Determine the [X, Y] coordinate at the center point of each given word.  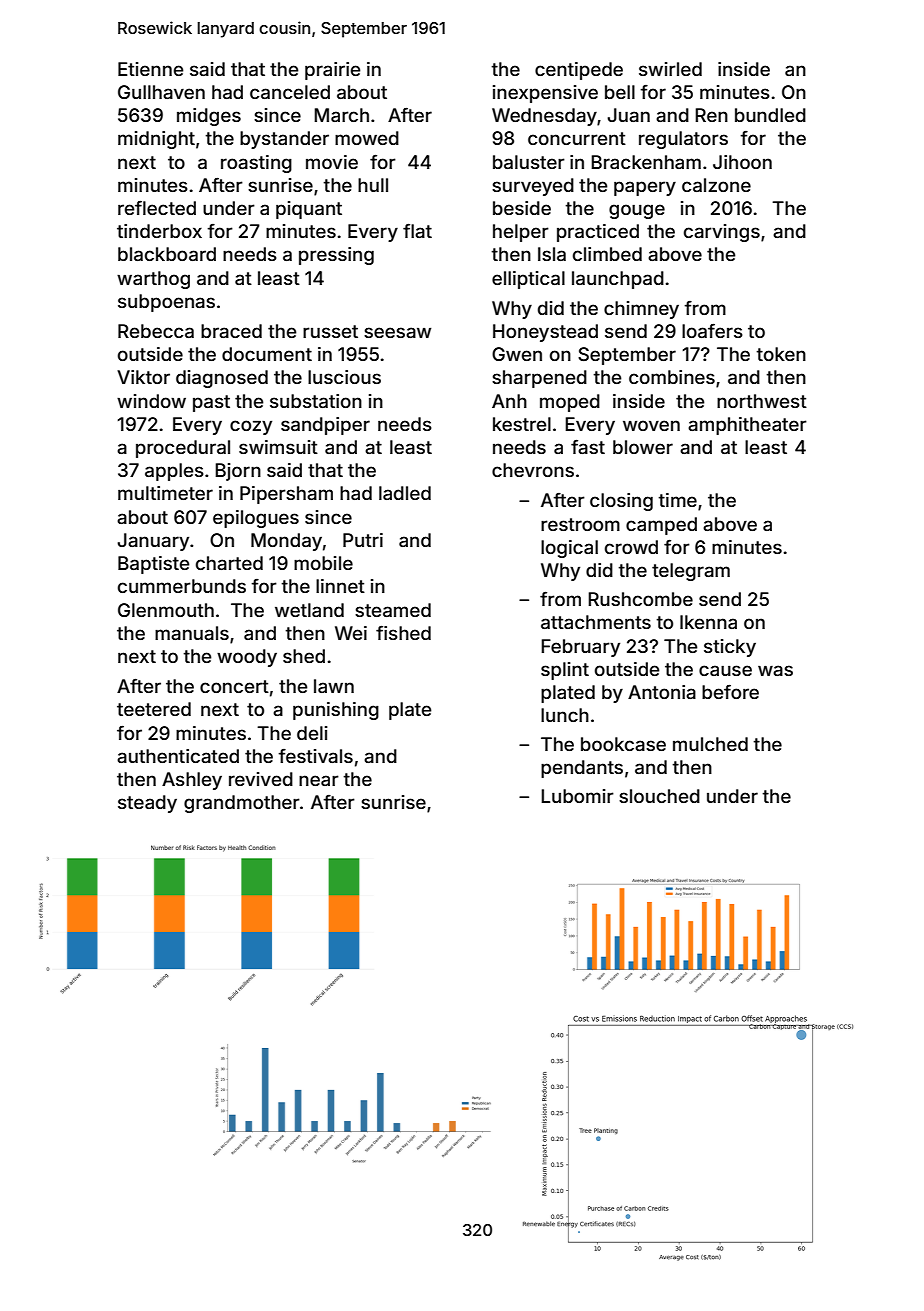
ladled [405, 493]
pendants [582, 769]
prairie [332, 71]
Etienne [150, 69]
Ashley [192, 781]
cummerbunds [182, 586]
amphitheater [747, 426]
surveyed [533, 187]
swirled [670, 69]
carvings [722, 233]
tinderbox [159, 231]
